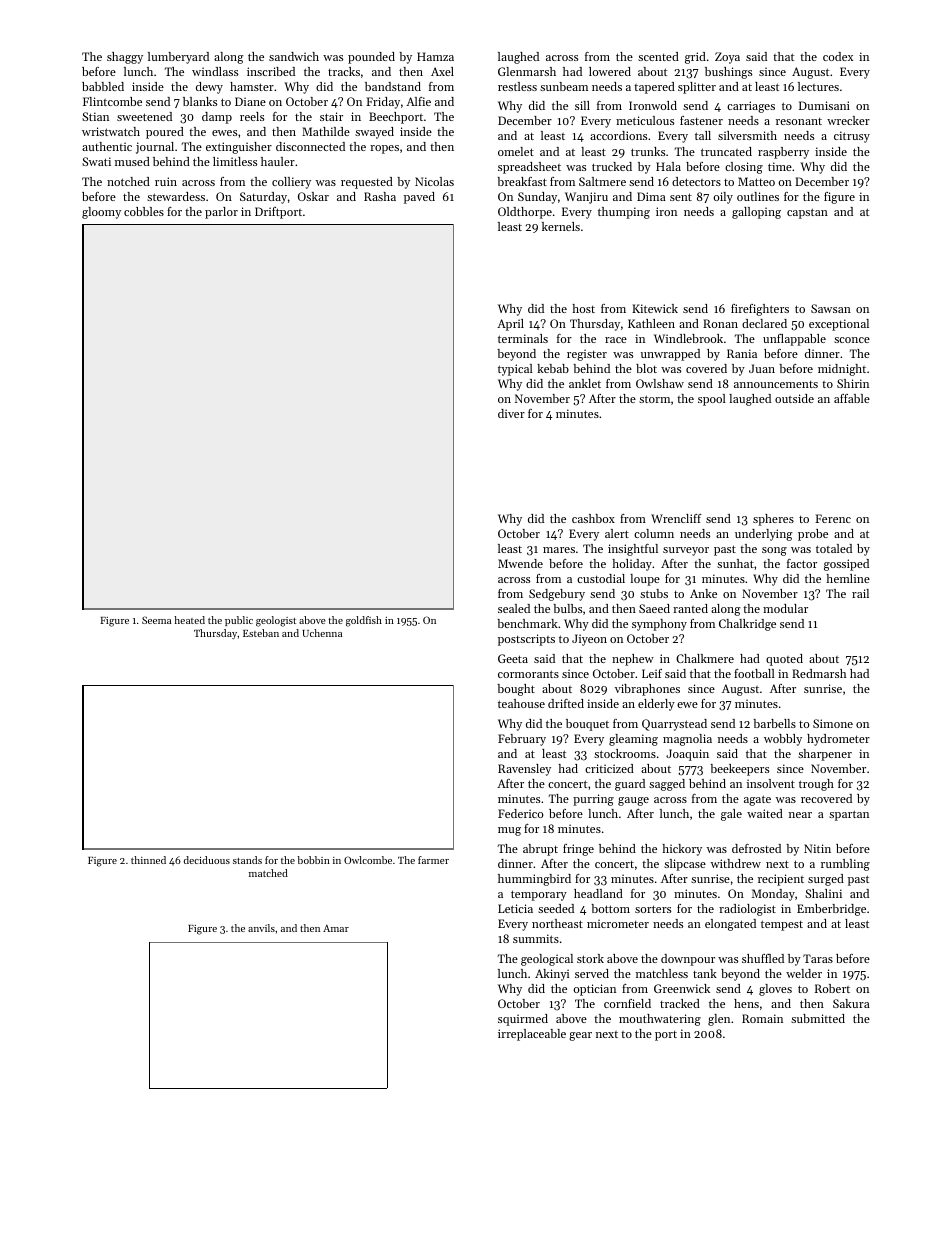  Describe the element at coordinates (103, 86) in the document. I see `babbled` at that location.
